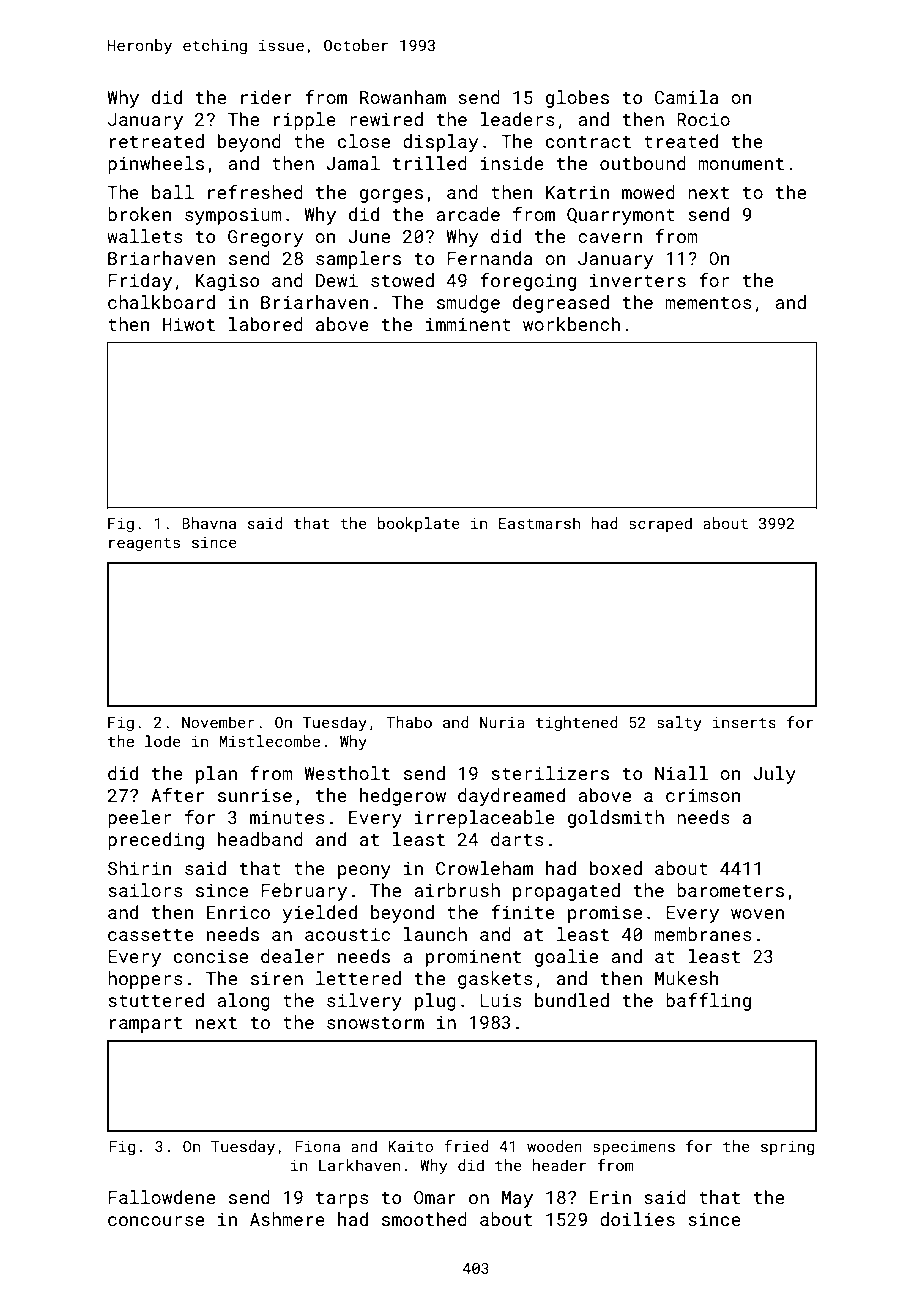  Describe the element at coordinates (156, 1221) in the image. I see `concourse` at that location.
